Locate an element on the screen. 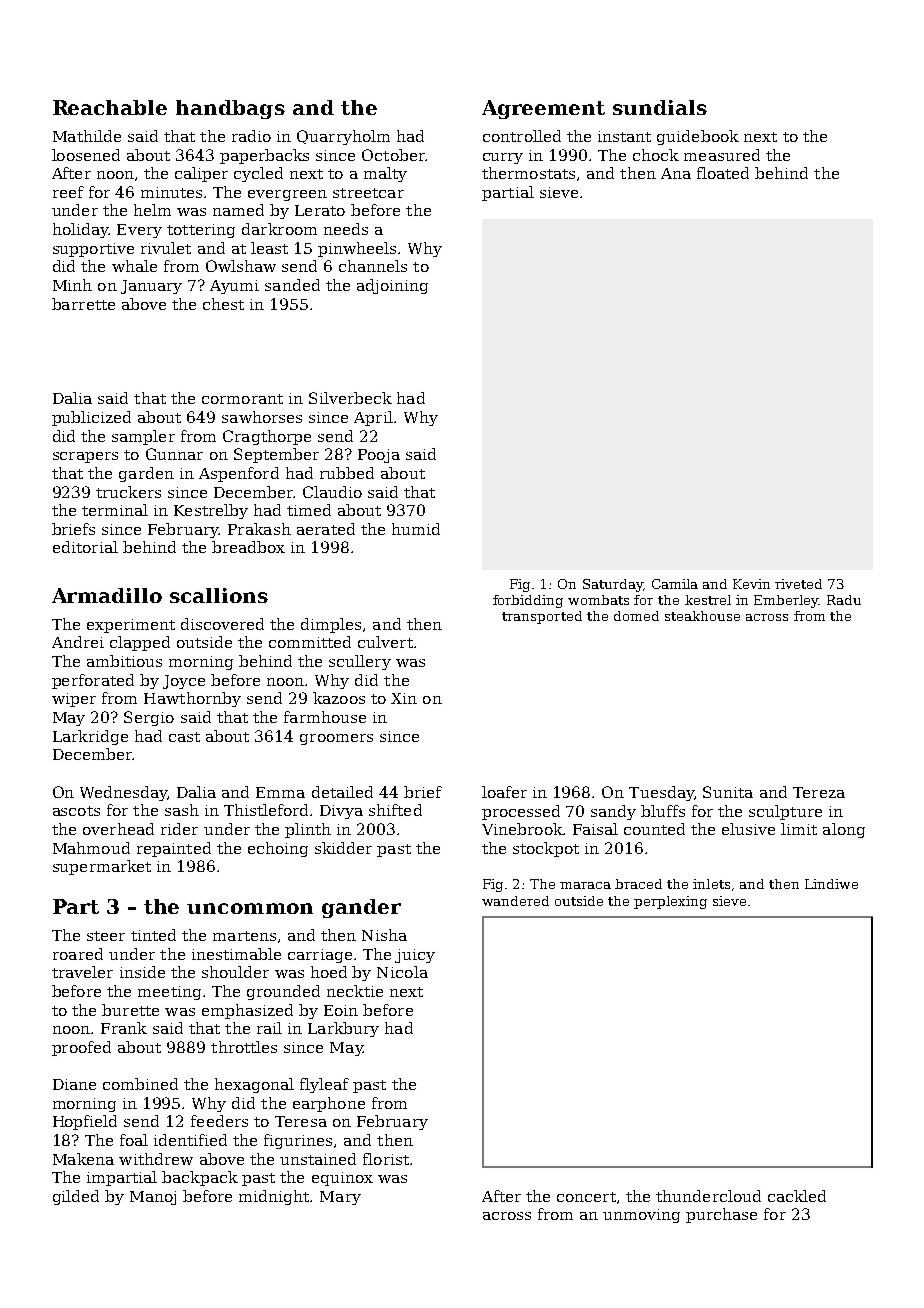 This screenshot has width=924, height=1308. kazoos is located at coordinates (339, 698).
